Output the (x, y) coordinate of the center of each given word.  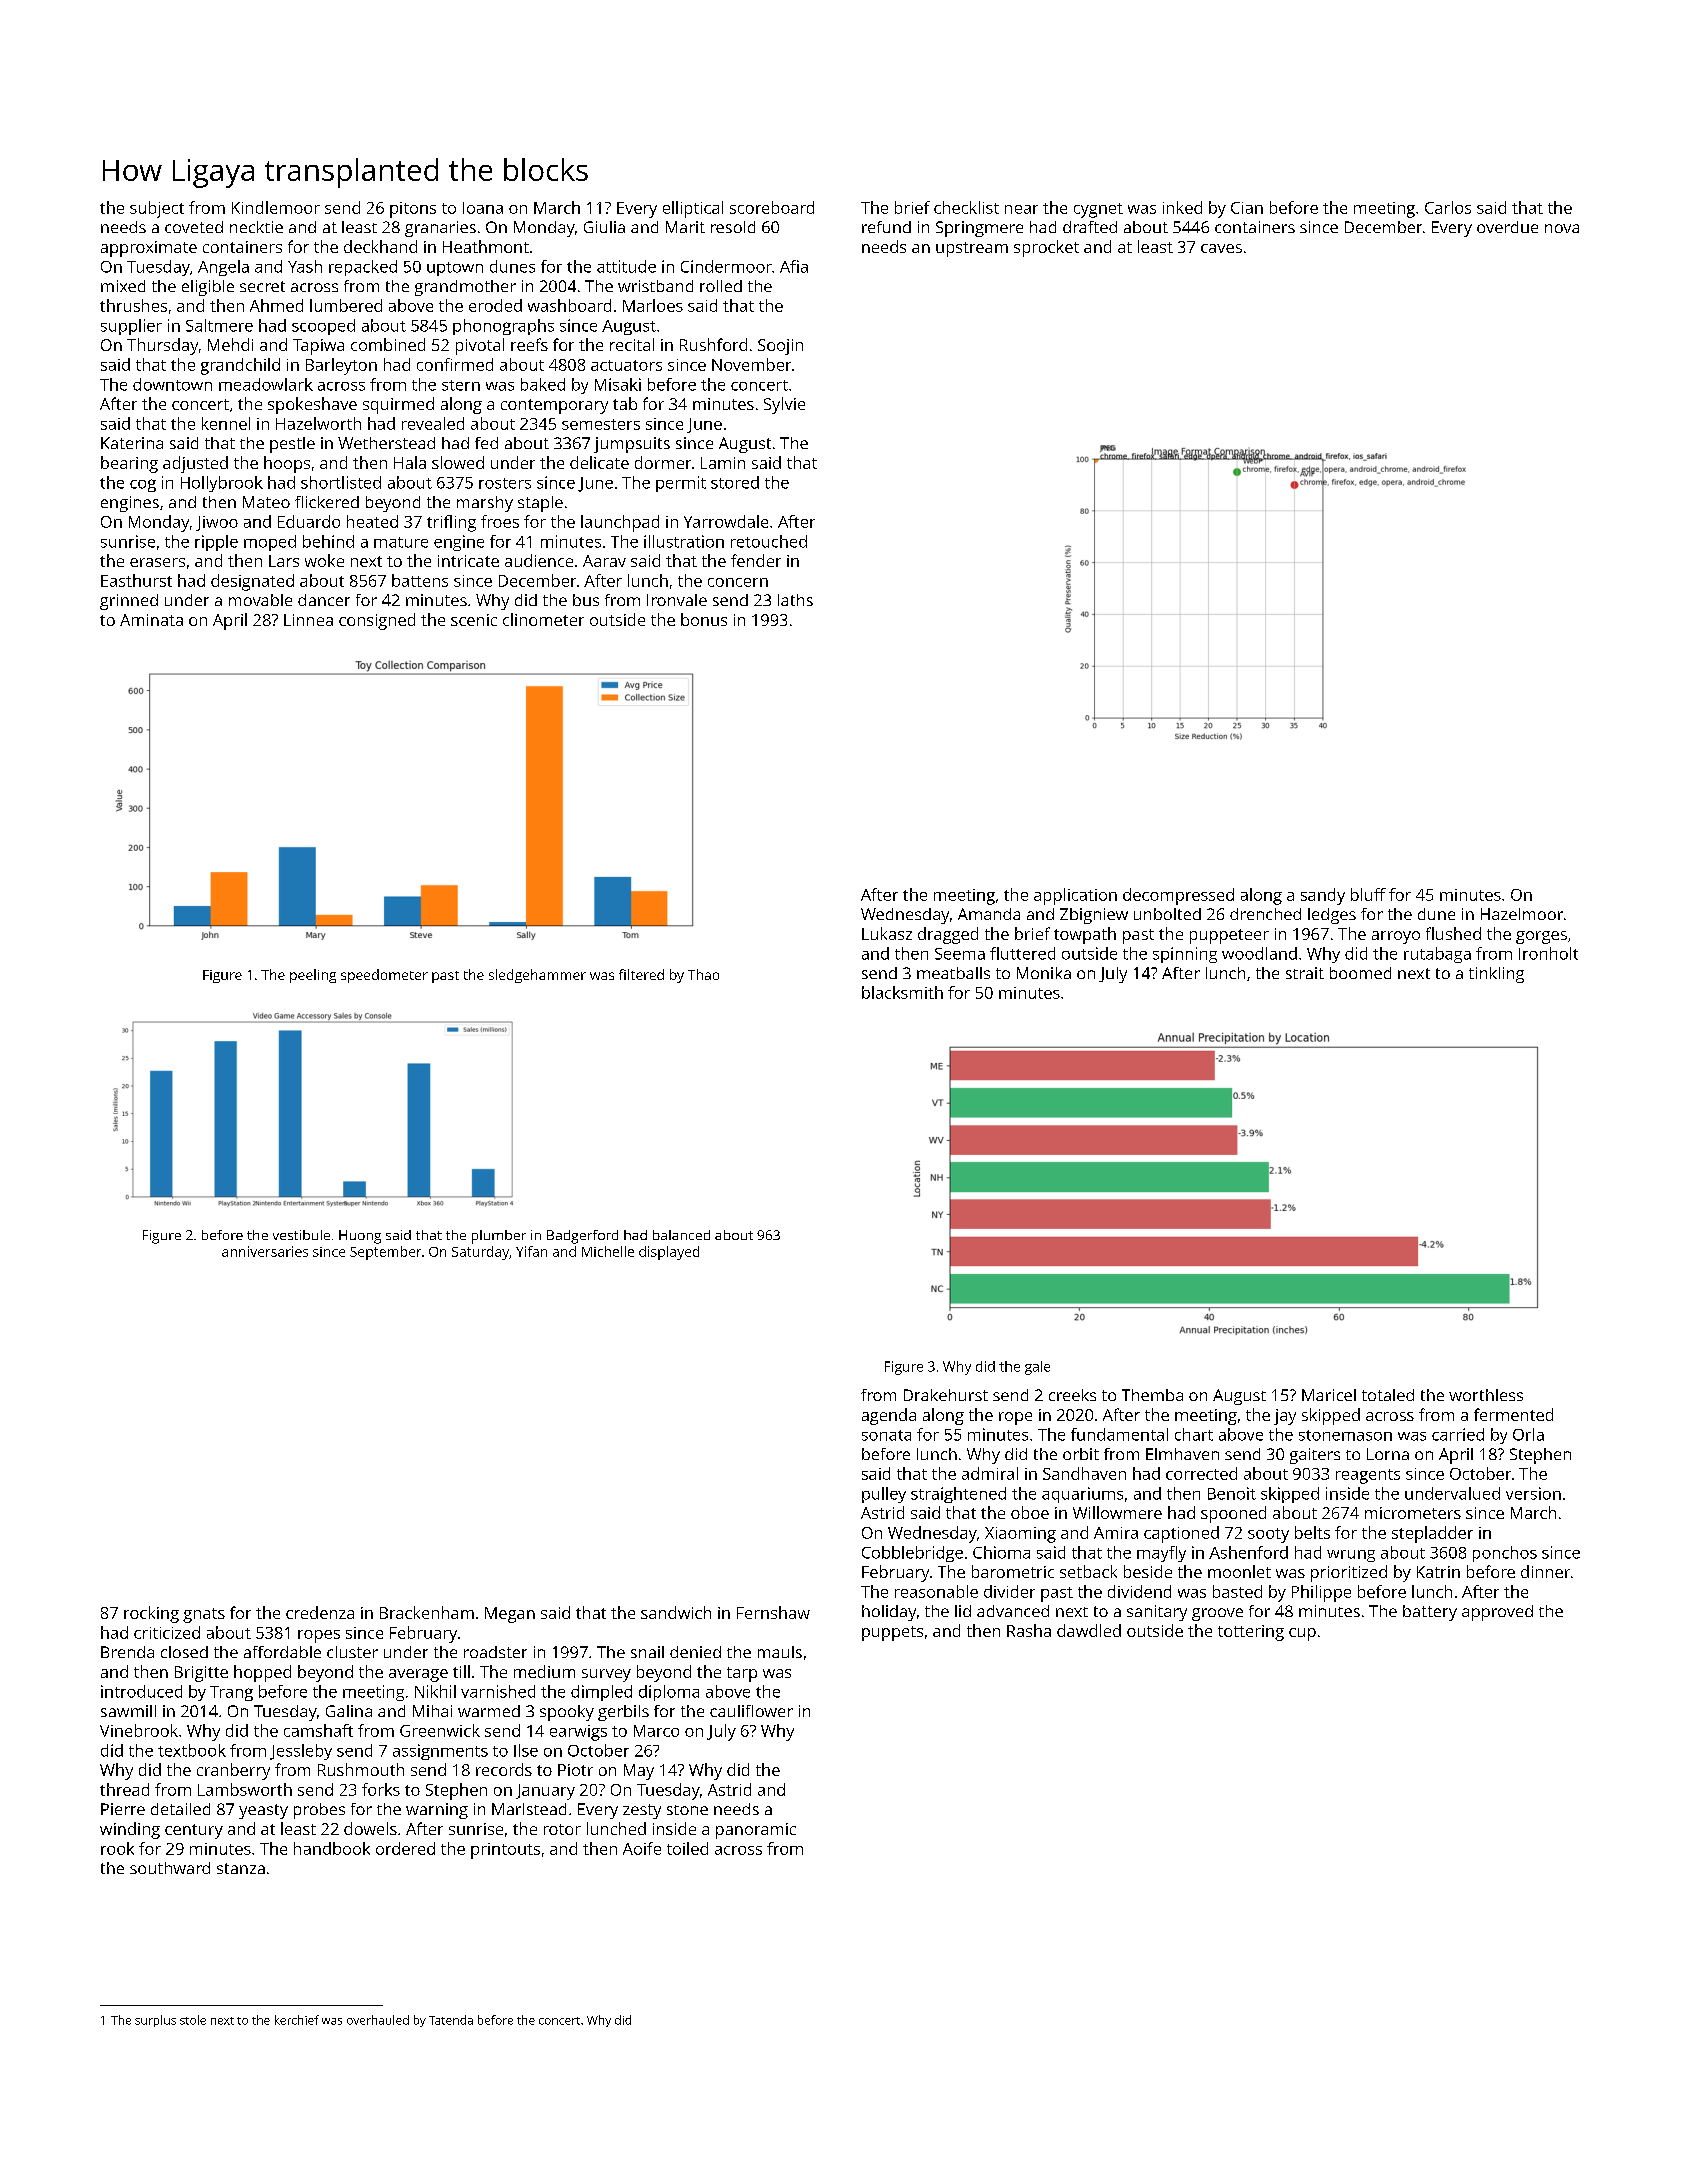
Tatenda (451, 2020)
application (1075, 896)
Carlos (1448, 207)
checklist (966, 207)
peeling (313, 976)
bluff (1368, 894)
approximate (149, 249)
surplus (155, 2021)
